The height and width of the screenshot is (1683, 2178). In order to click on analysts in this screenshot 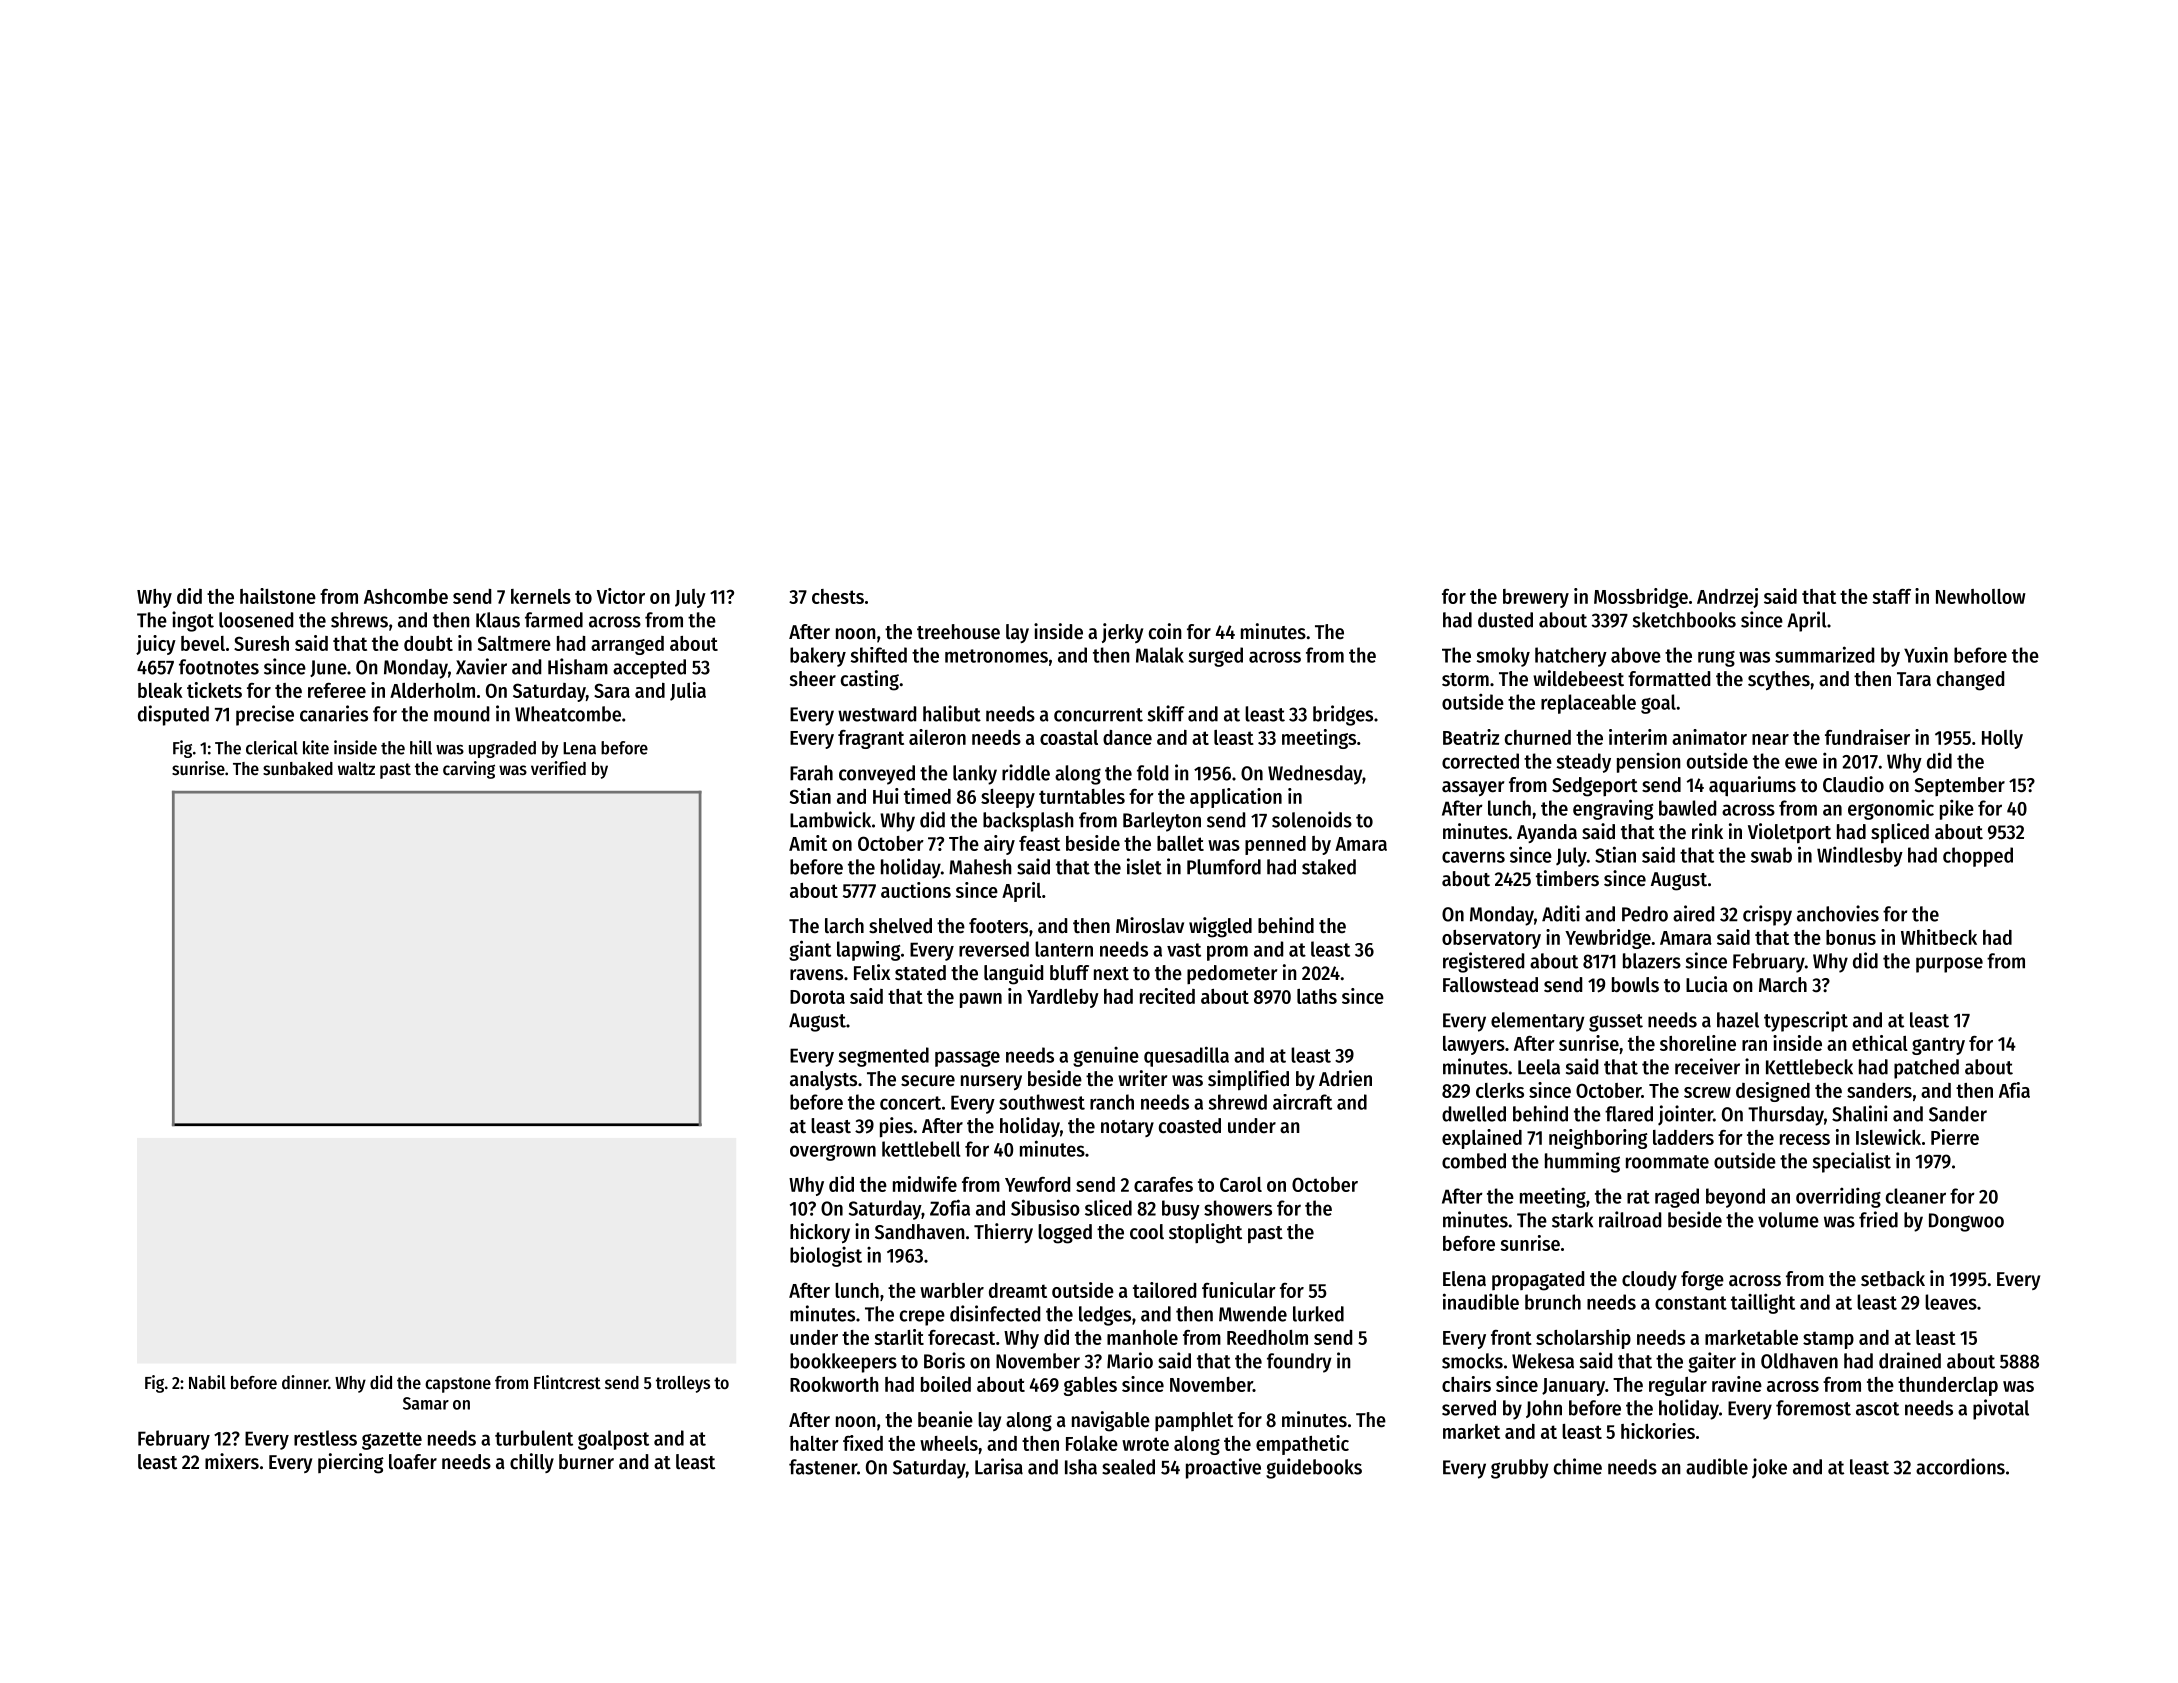, I will do `click(823, 1080)`.
